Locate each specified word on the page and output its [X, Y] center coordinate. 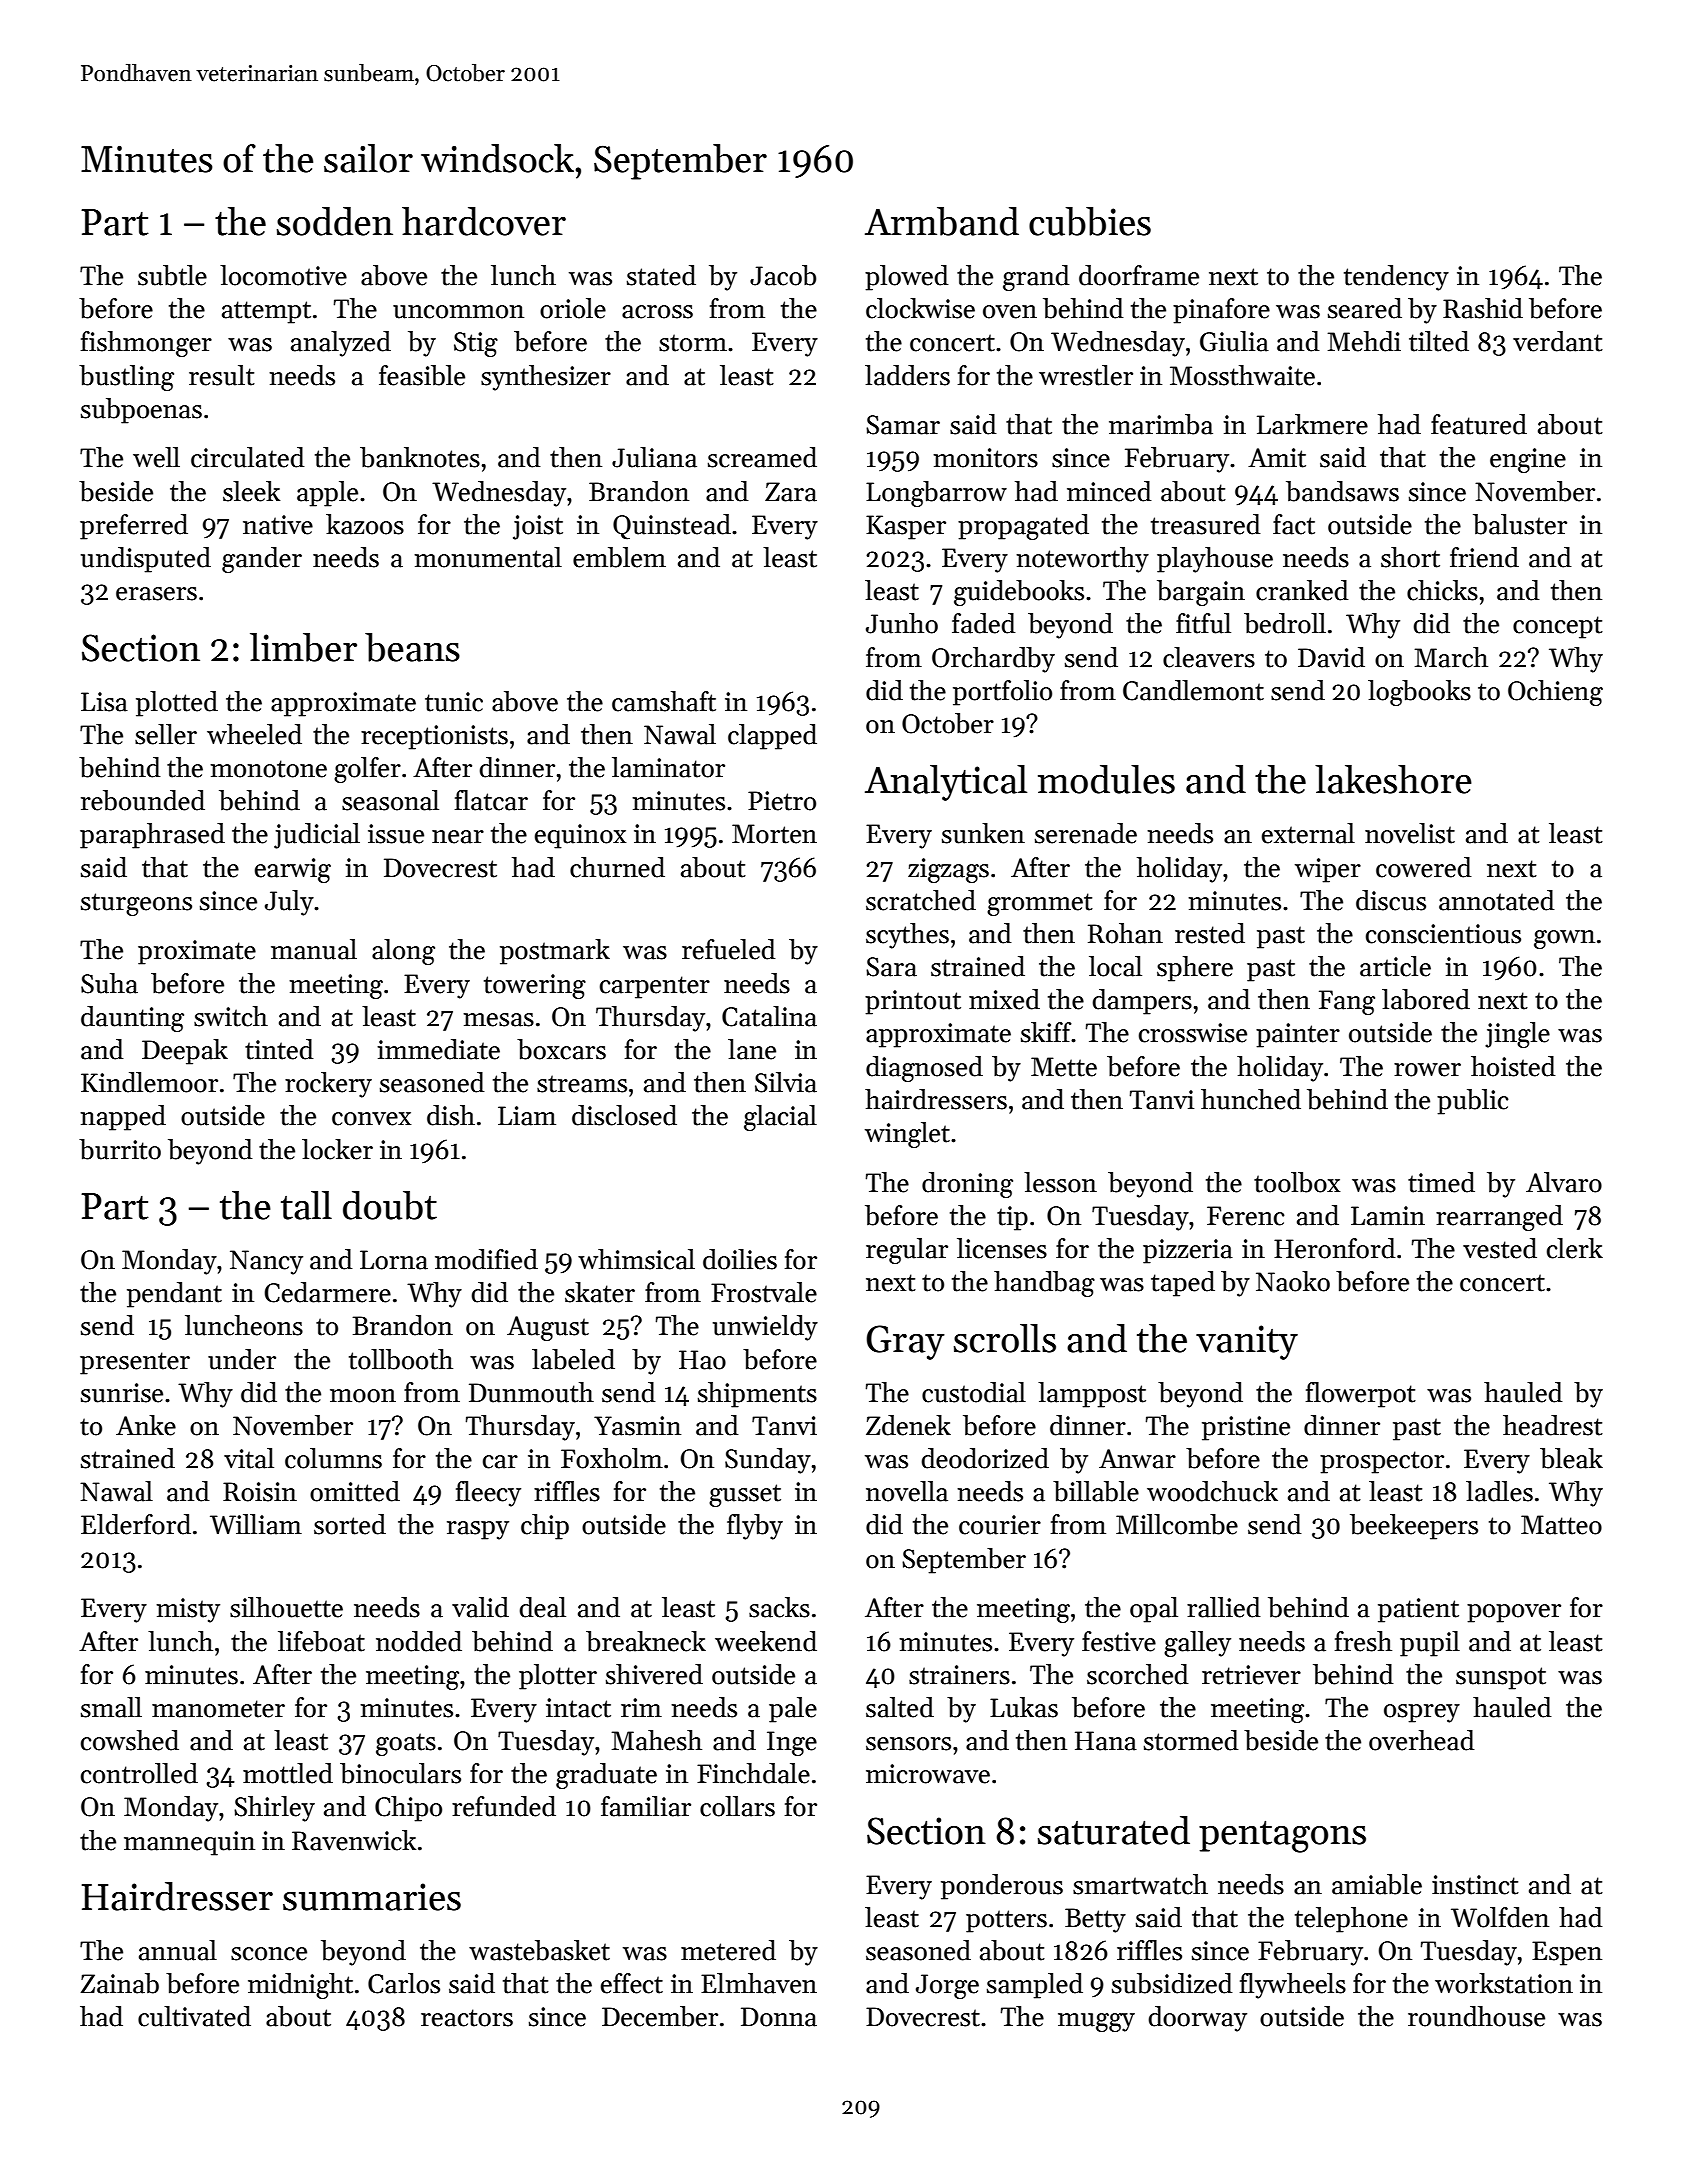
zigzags [948, 870]
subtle [172, 275]
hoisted [1513, 1066]
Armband [942, 221]
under [242, 1359]
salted [900, 1707]
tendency [1396, 278]
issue [396, 834]
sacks [779, 1607]
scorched [1137, 1674]
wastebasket [539, 1950]
